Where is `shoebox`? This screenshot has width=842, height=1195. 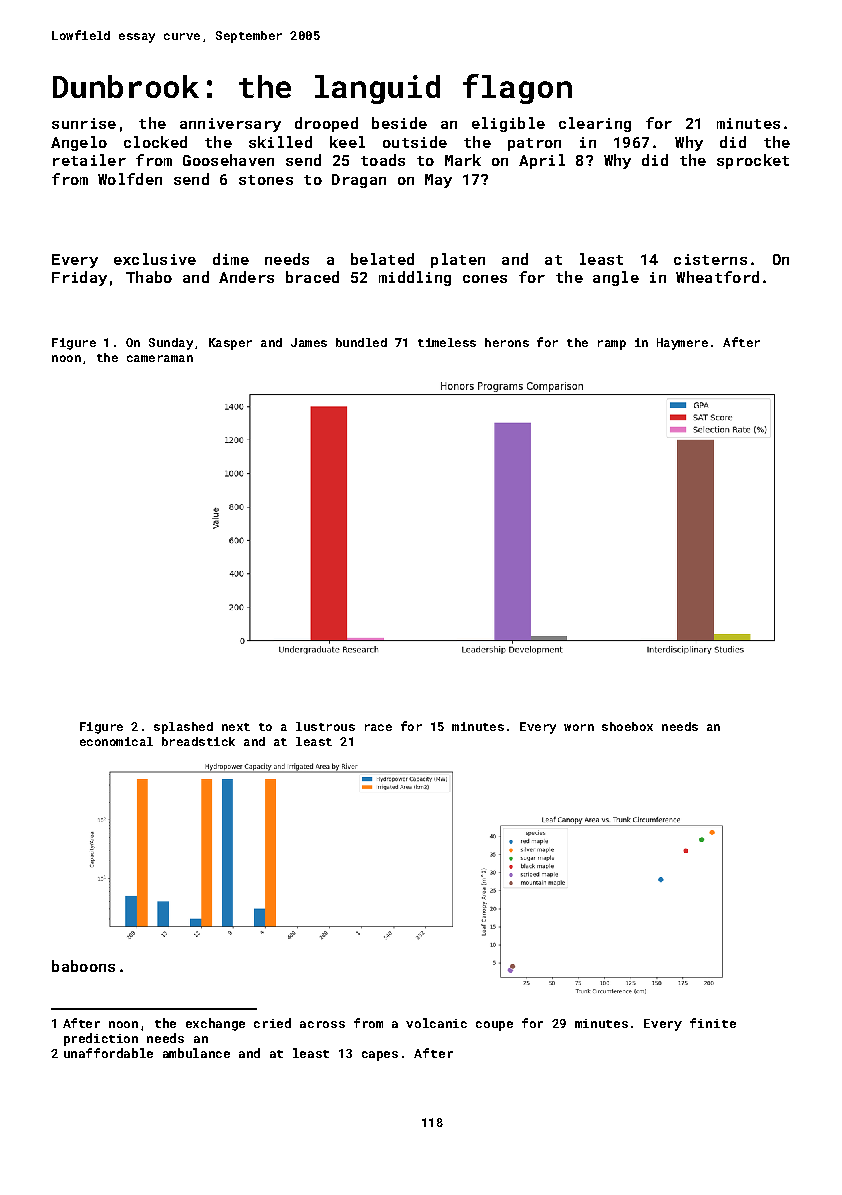
shoebox is located at coordinates (627, 726).
